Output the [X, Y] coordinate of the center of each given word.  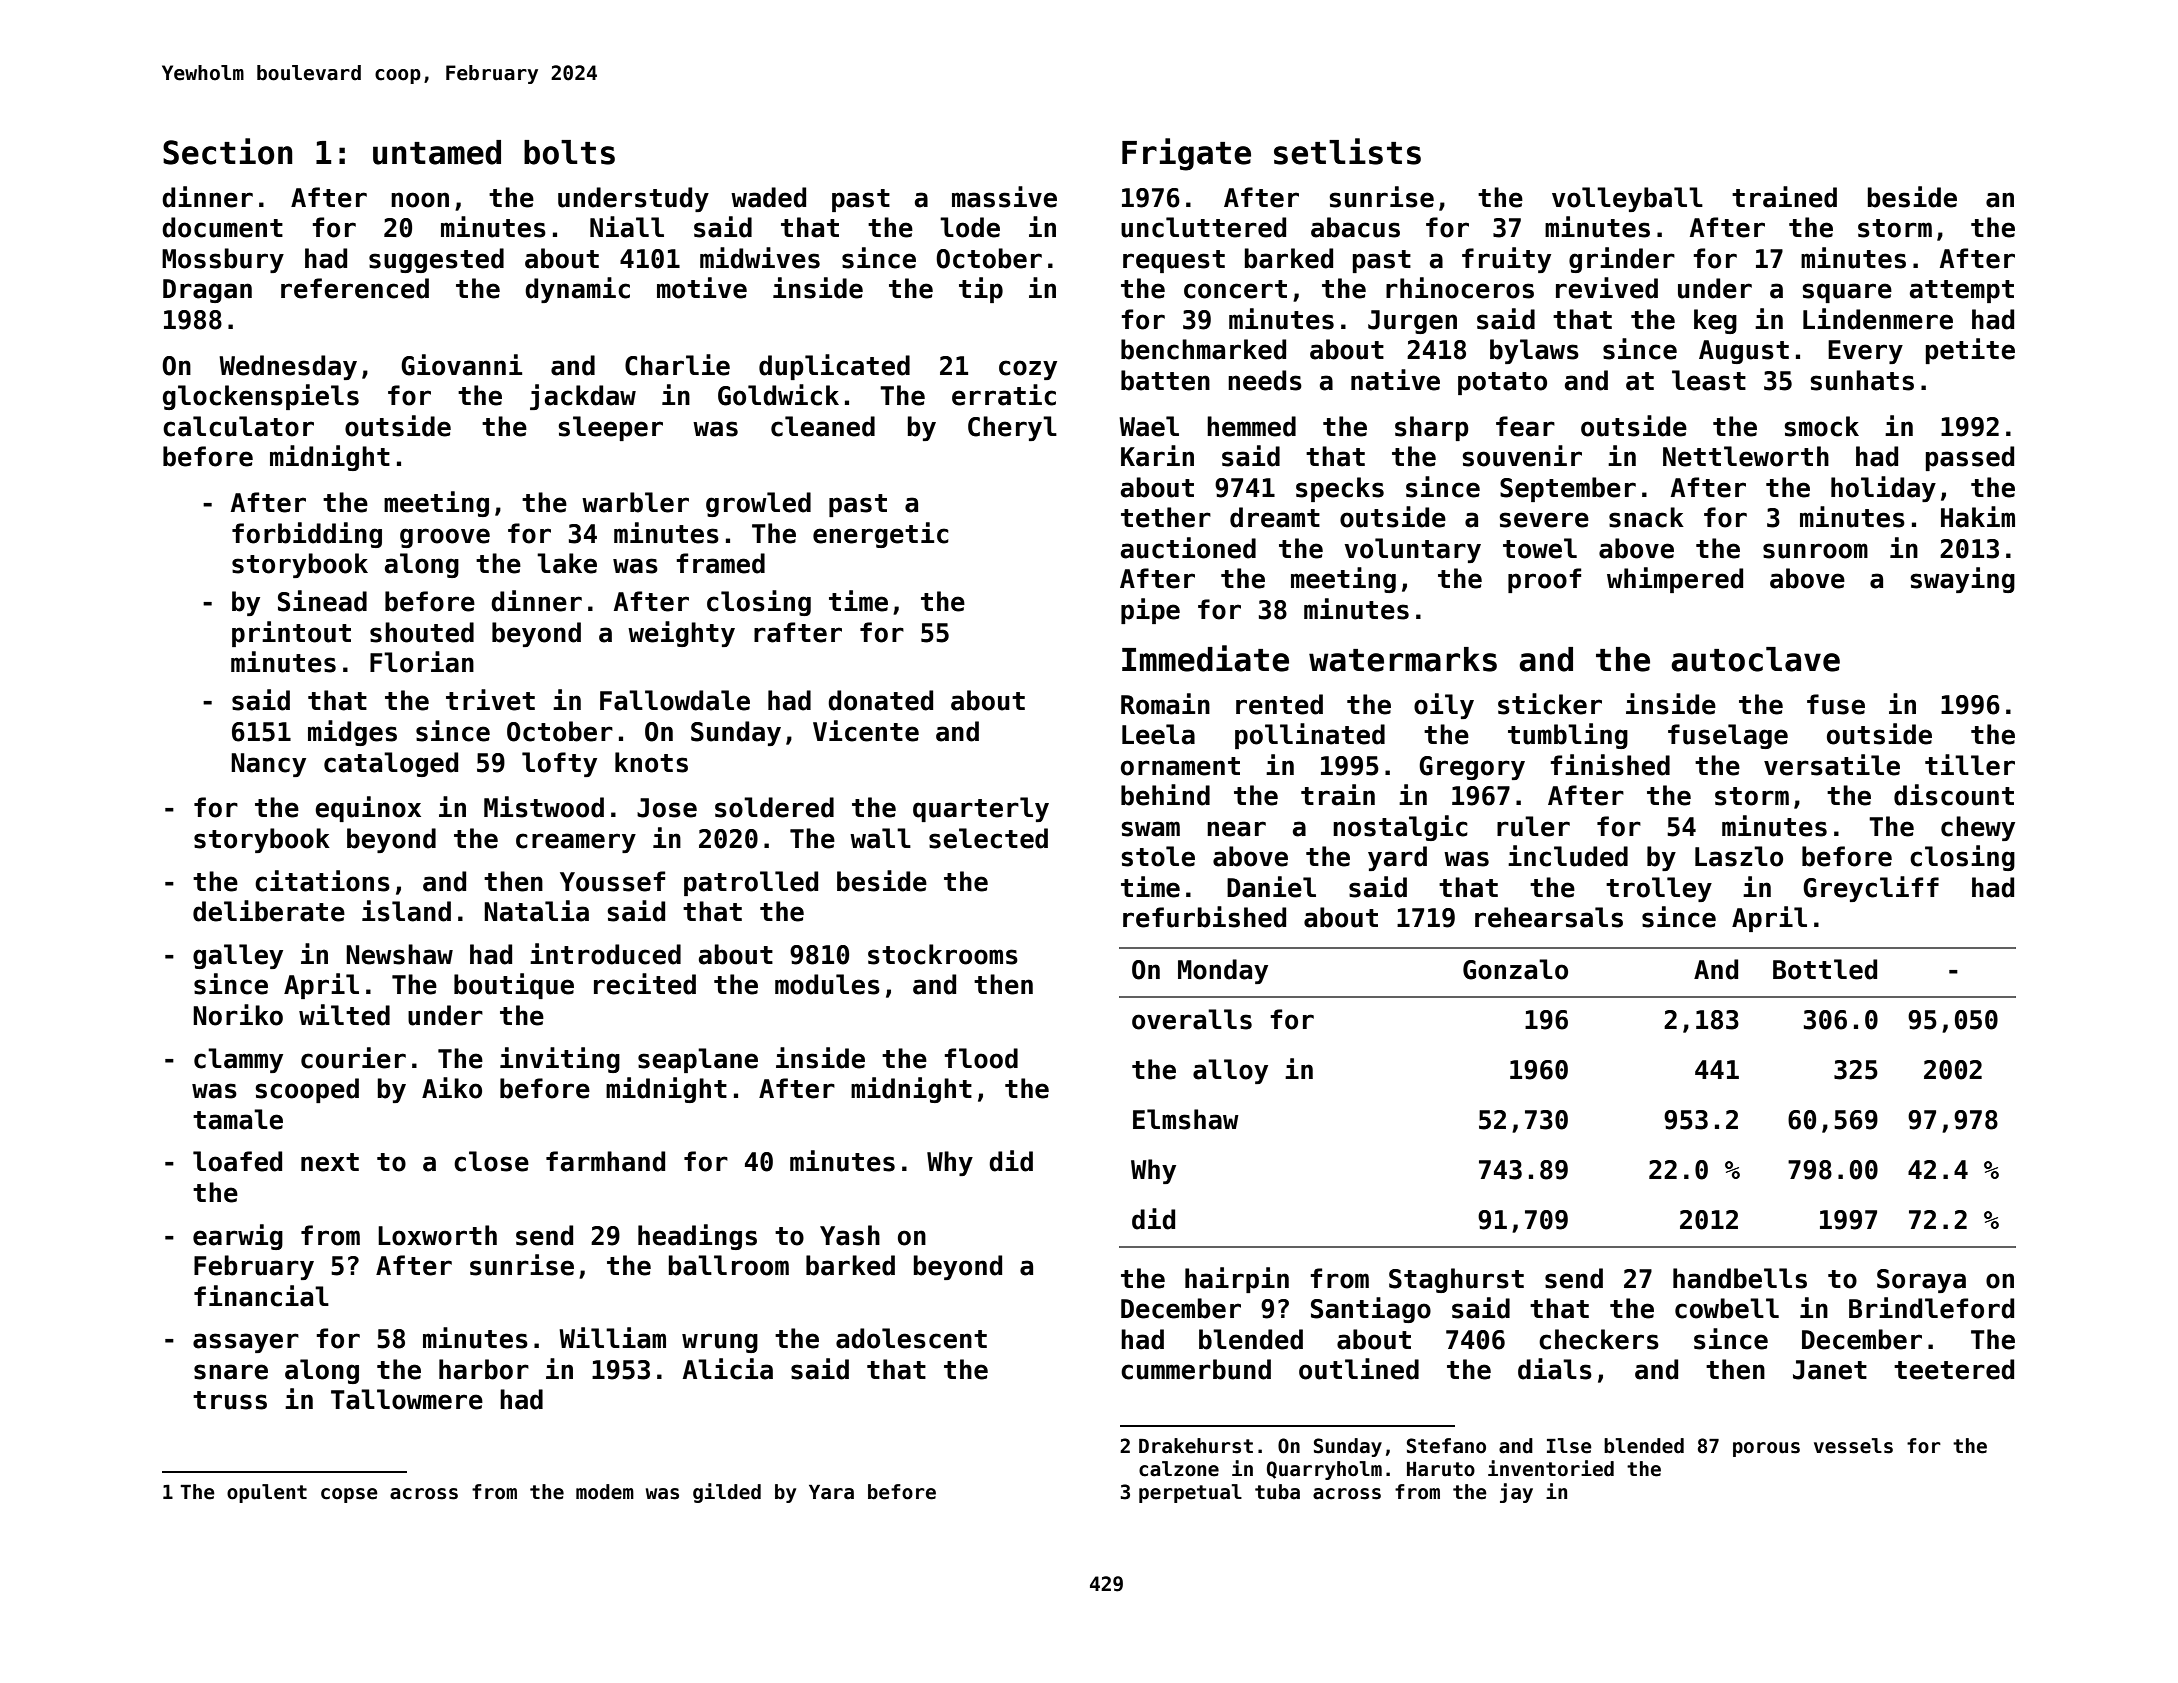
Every [1865, 352]
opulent [267, 1493]
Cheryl [1012, 428]
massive [1004, 197]
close [491, 1161]
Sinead [322, 601]
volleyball [1627, 199]
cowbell [1727, 1308]
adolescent [911, 1338]
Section [228, 151]
